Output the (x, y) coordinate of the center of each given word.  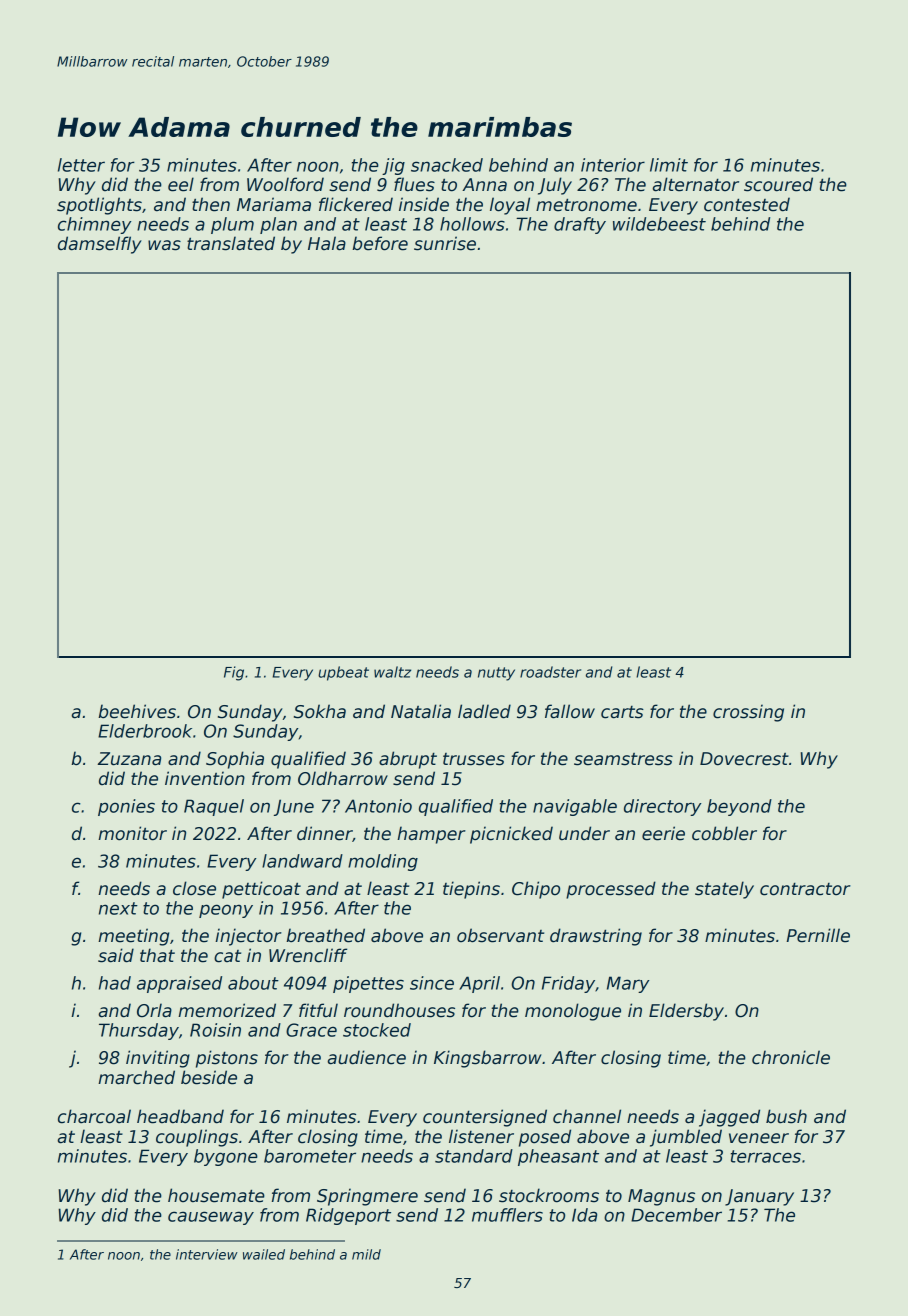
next (118, 908)
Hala (327, 243)
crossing (748, 713)
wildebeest (659, 224)
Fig (234, 673)
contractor (805, 889)
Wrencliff (308, 955)
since (432, 983)
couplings (197, 1138)
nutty (496, 674)
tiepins (471, 890)
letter (81, 165)
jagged (729, 1118)
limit (669, 165)
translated (231, 243)
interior (613, 165)
